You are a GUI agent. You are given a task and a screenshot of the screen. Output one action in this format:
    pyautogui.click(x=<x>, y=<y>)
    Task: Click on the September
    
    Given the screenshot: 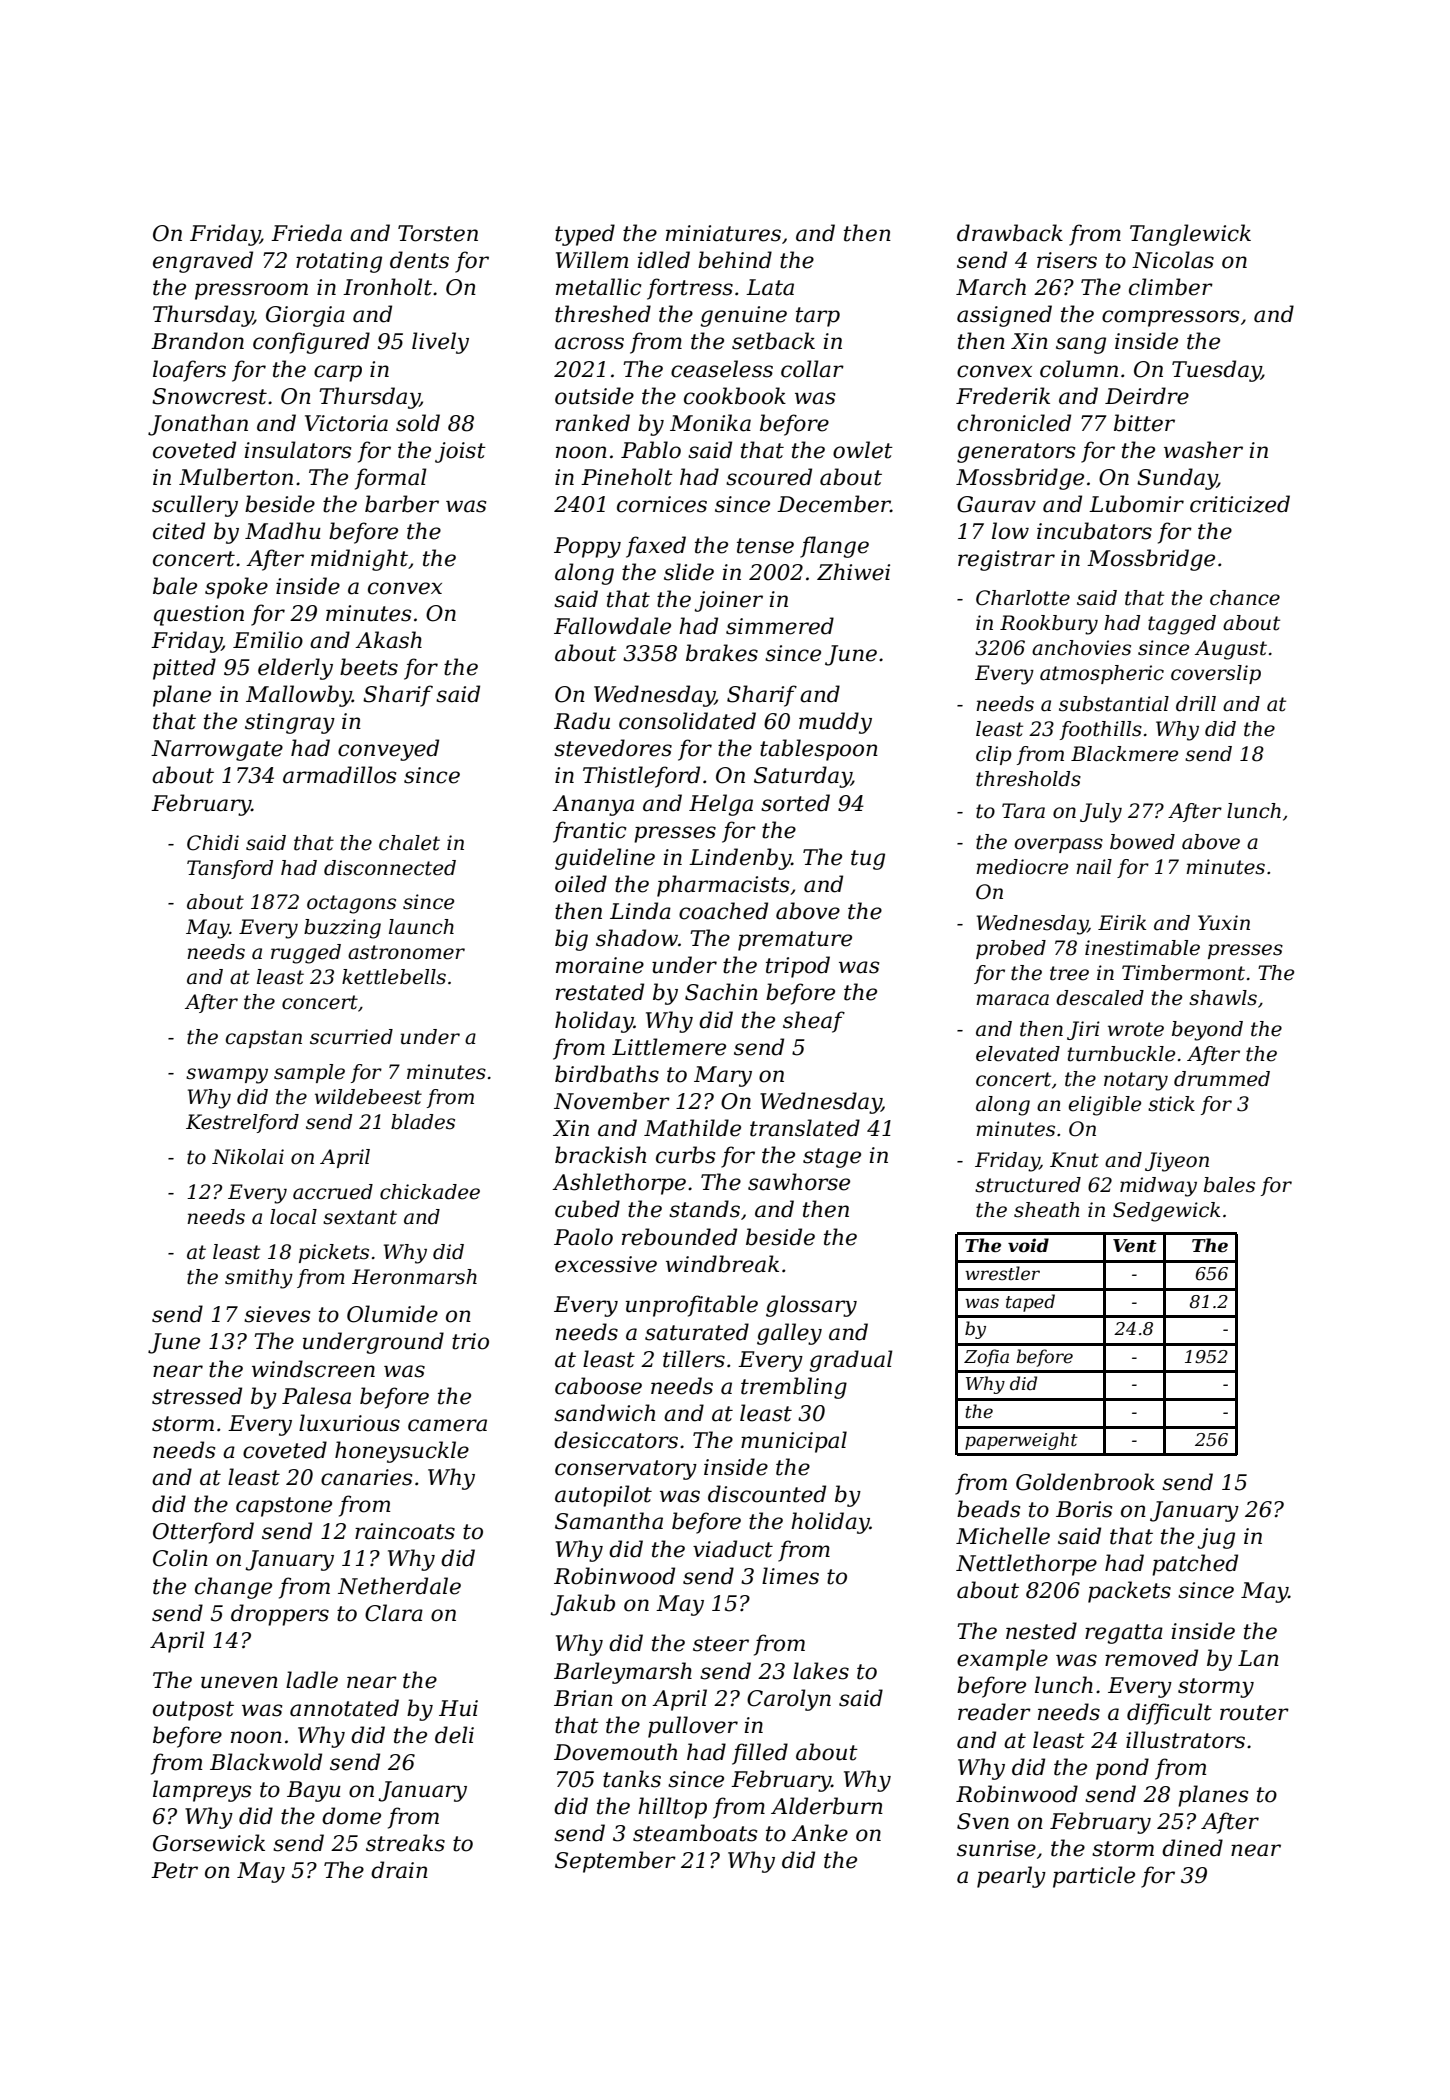 What is the action you would take?
    pyautogui.click(x=615, y=1862)
